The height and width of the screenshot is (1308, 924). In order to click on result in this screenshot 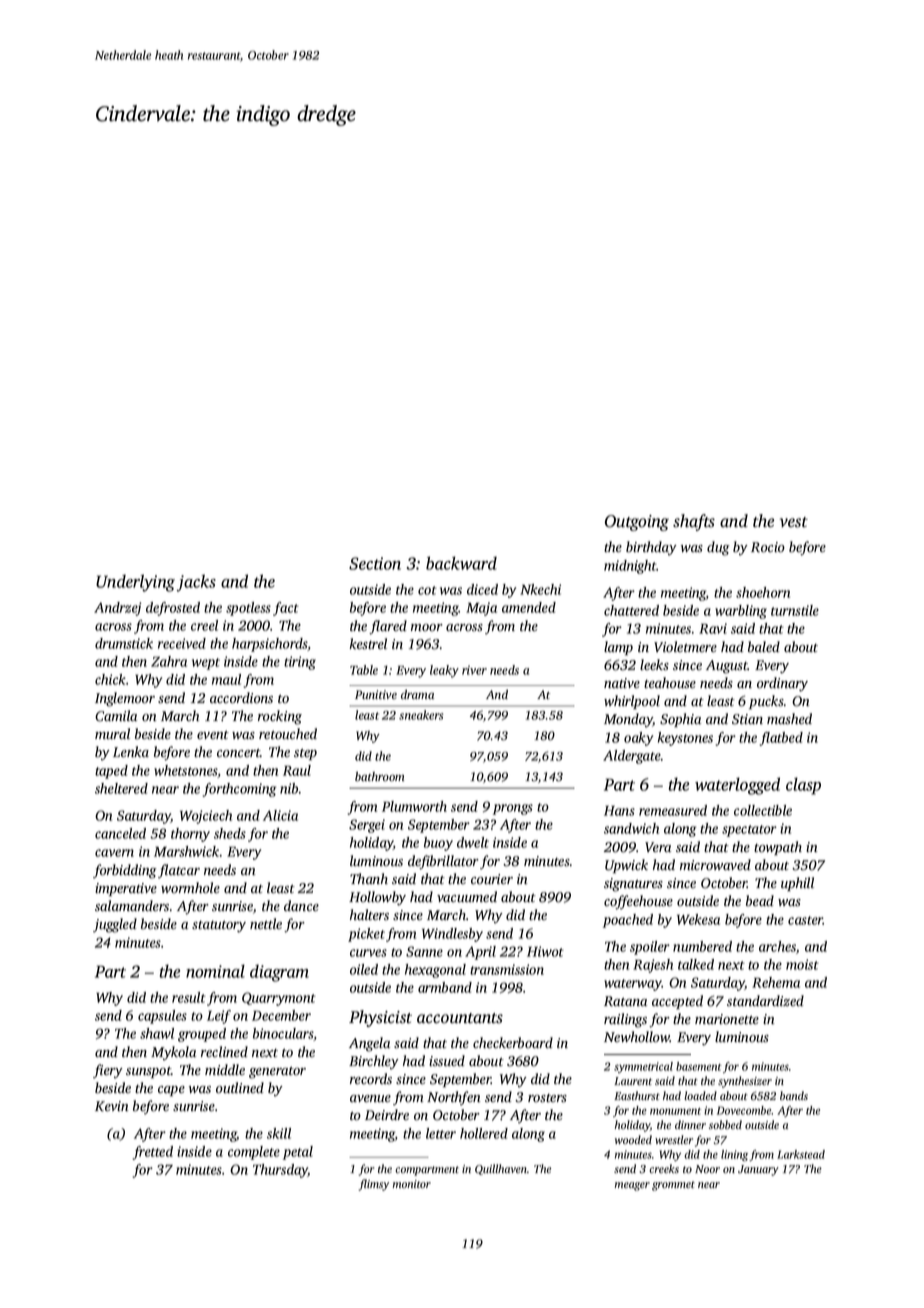, I will do `click(189, 997)`.
